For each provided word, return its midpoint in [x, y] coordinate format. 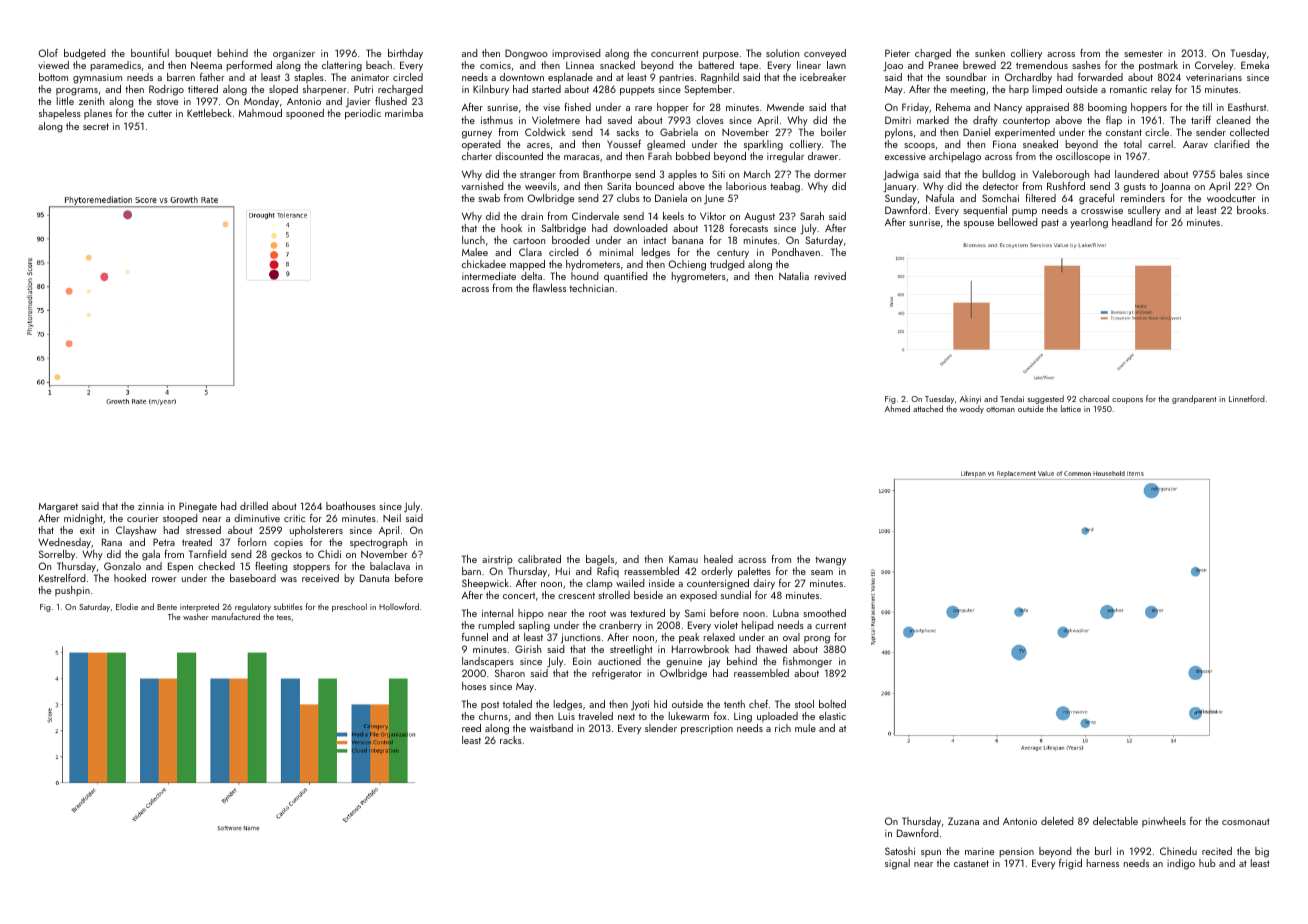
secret [96, 126]
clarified [1232, 144]
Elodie [127, 606]
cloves [710, 120]
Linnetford [1247, 398]
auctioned [619, 661]
